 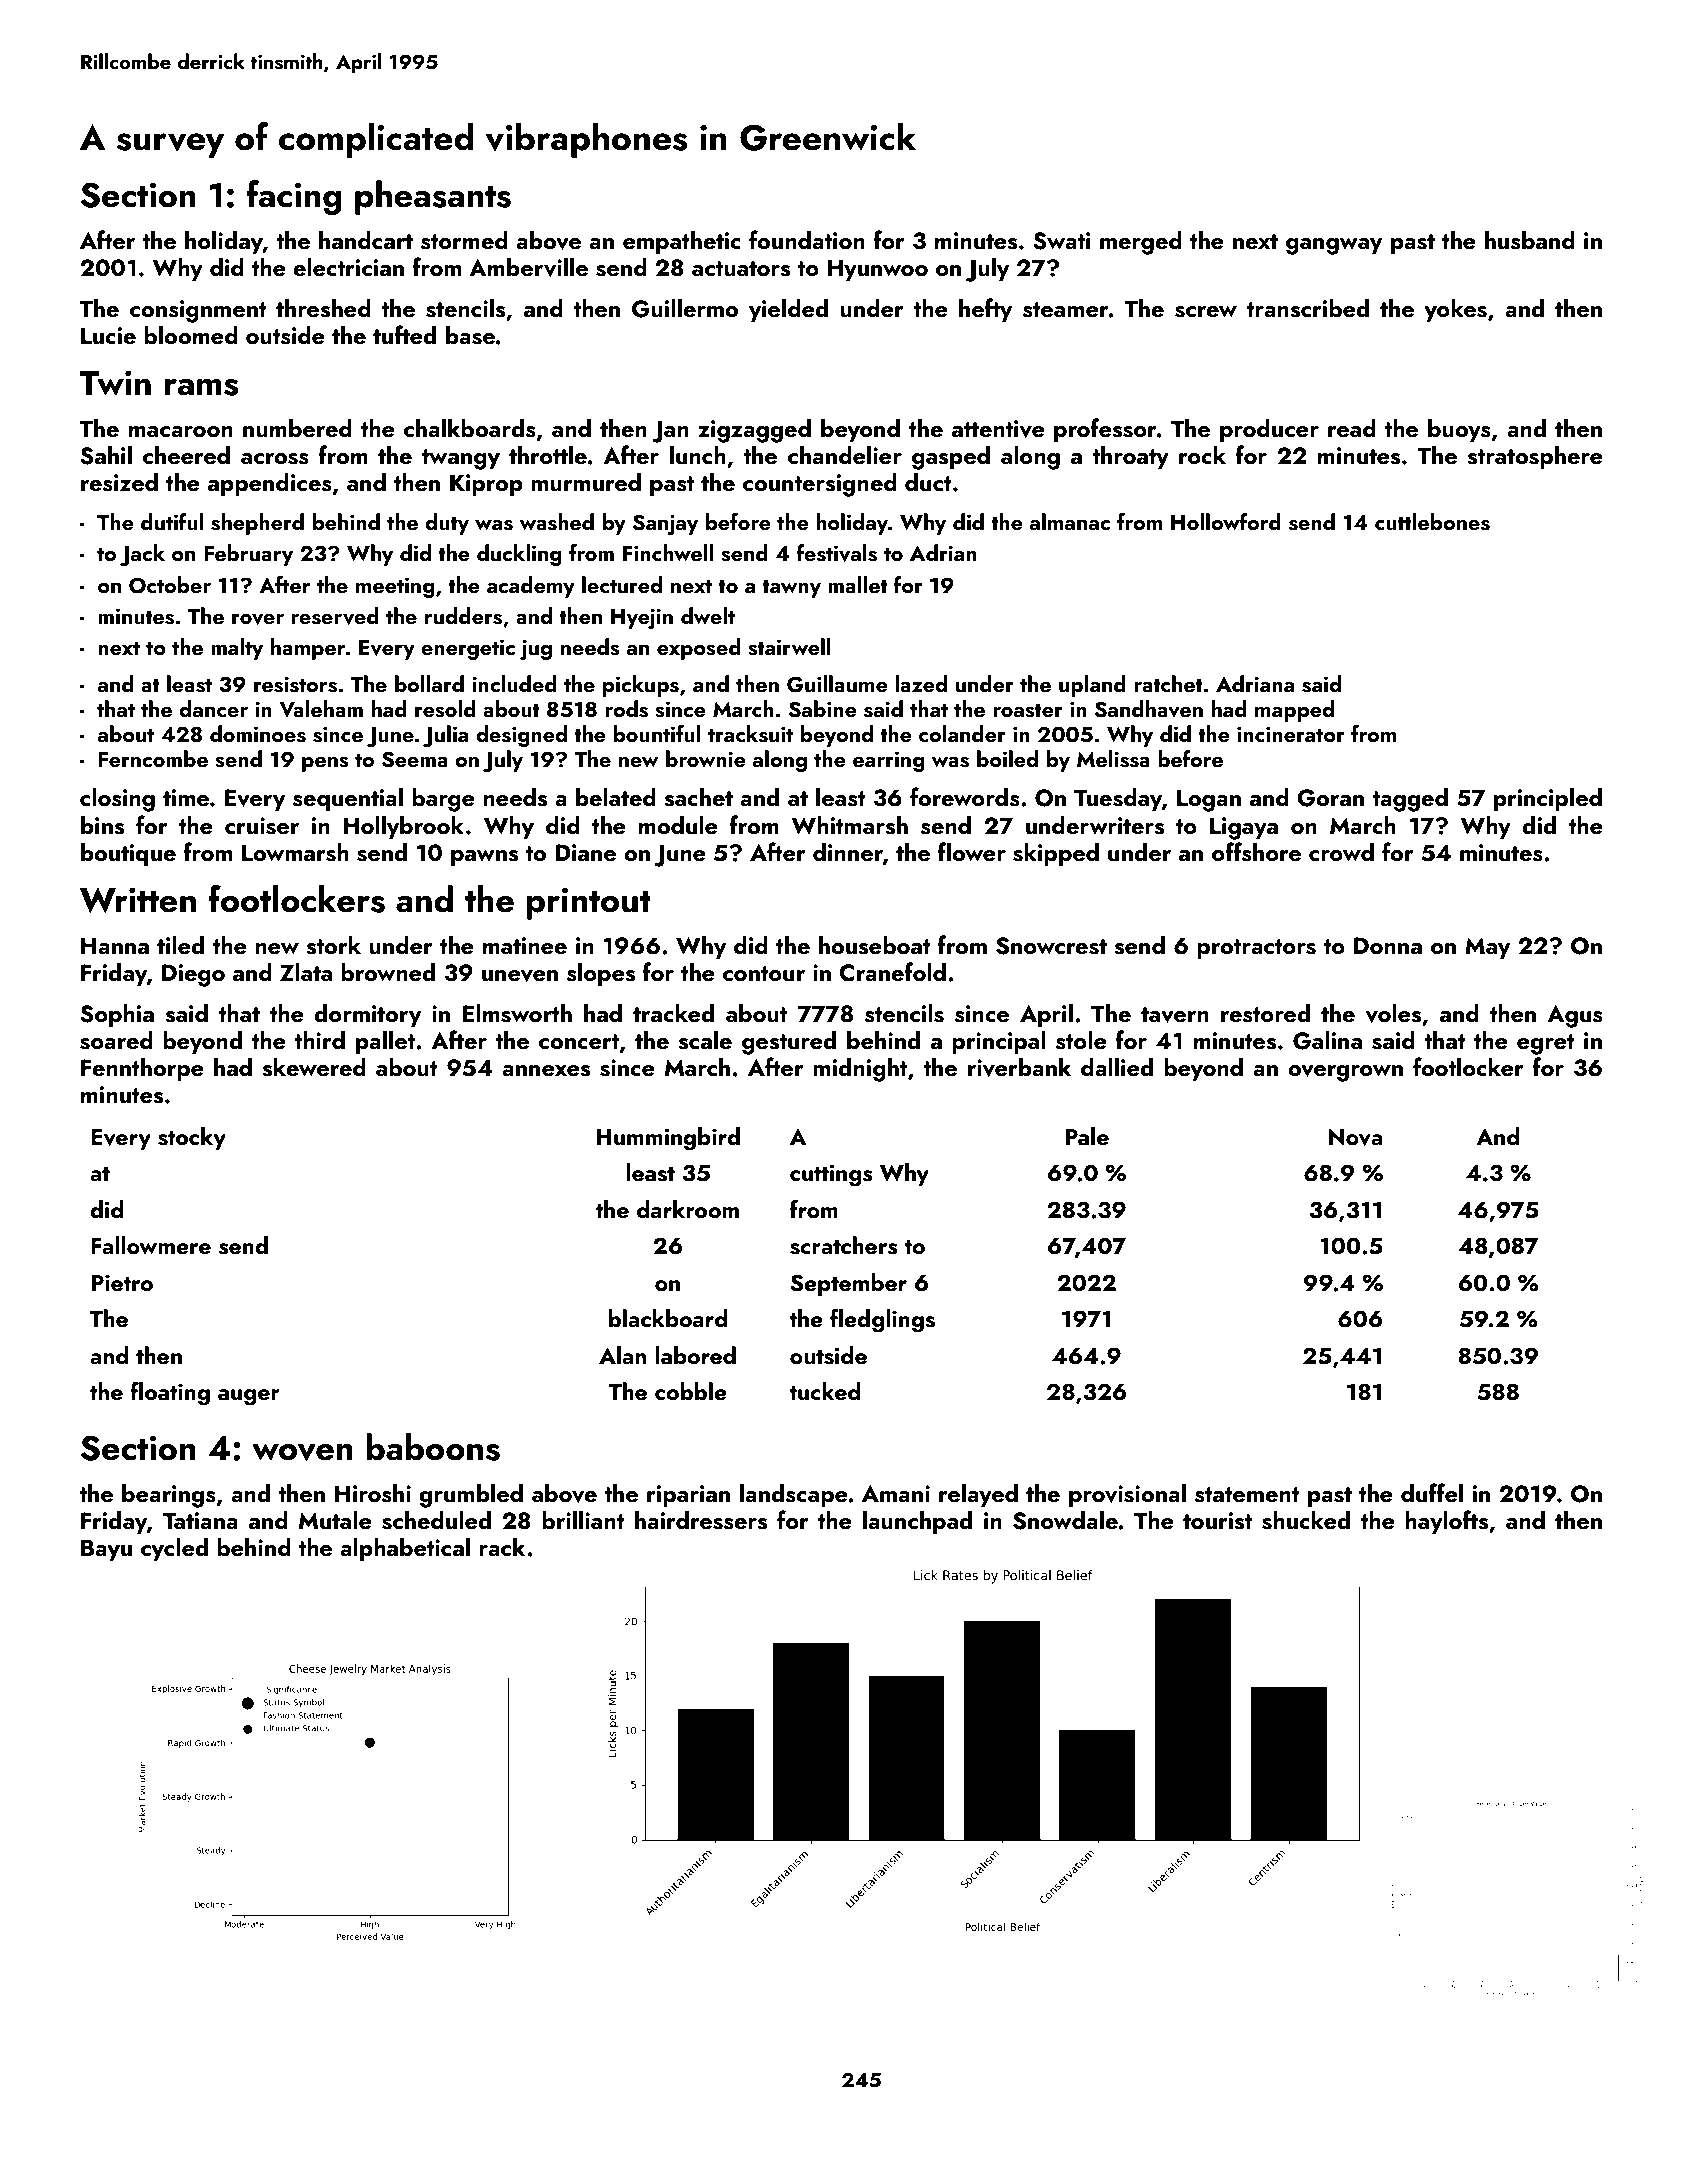 I want to click on principled, so click(x=1548, y=799).
